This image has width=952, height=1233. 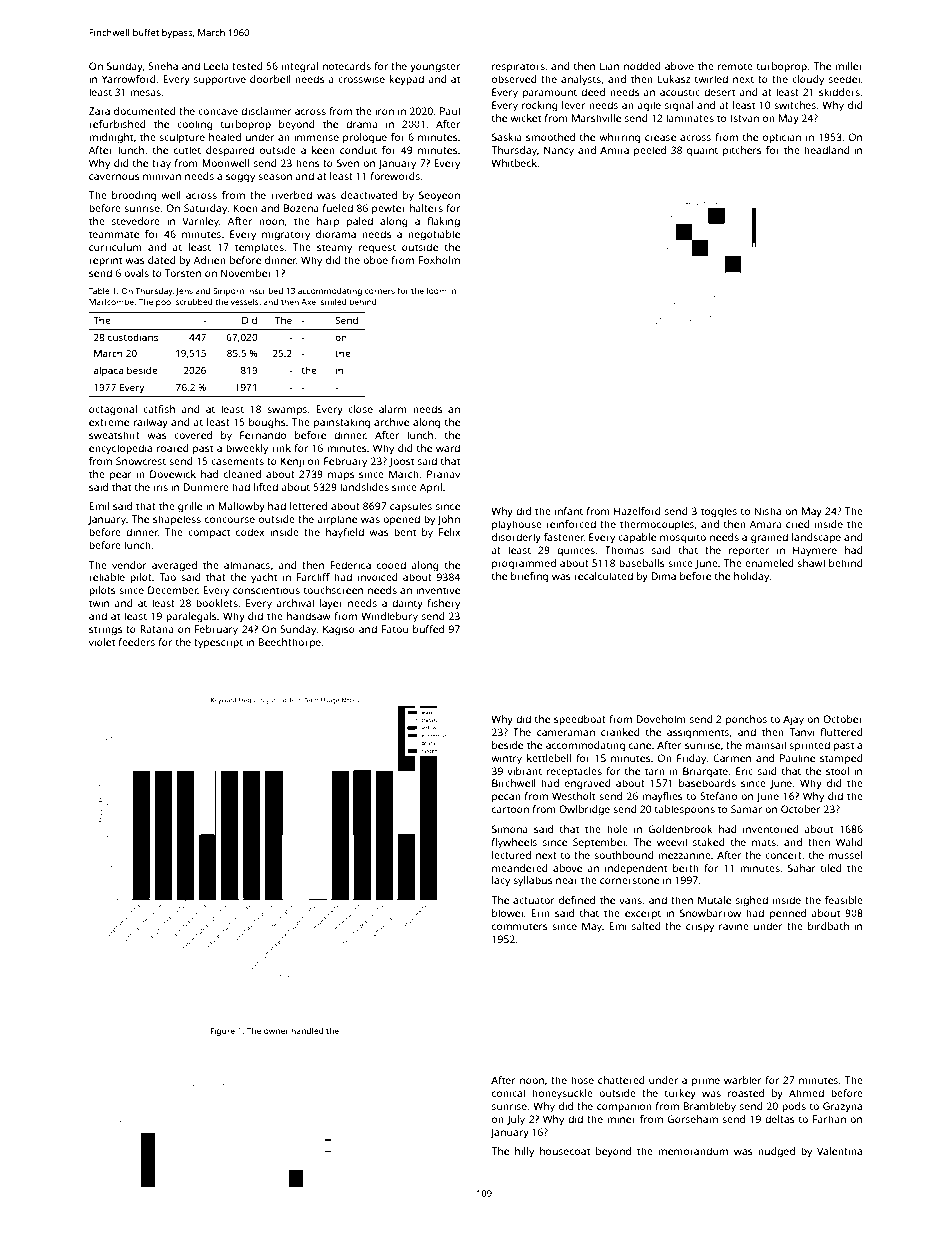 I want to click on Pranav, so click(x=443, y=474).
